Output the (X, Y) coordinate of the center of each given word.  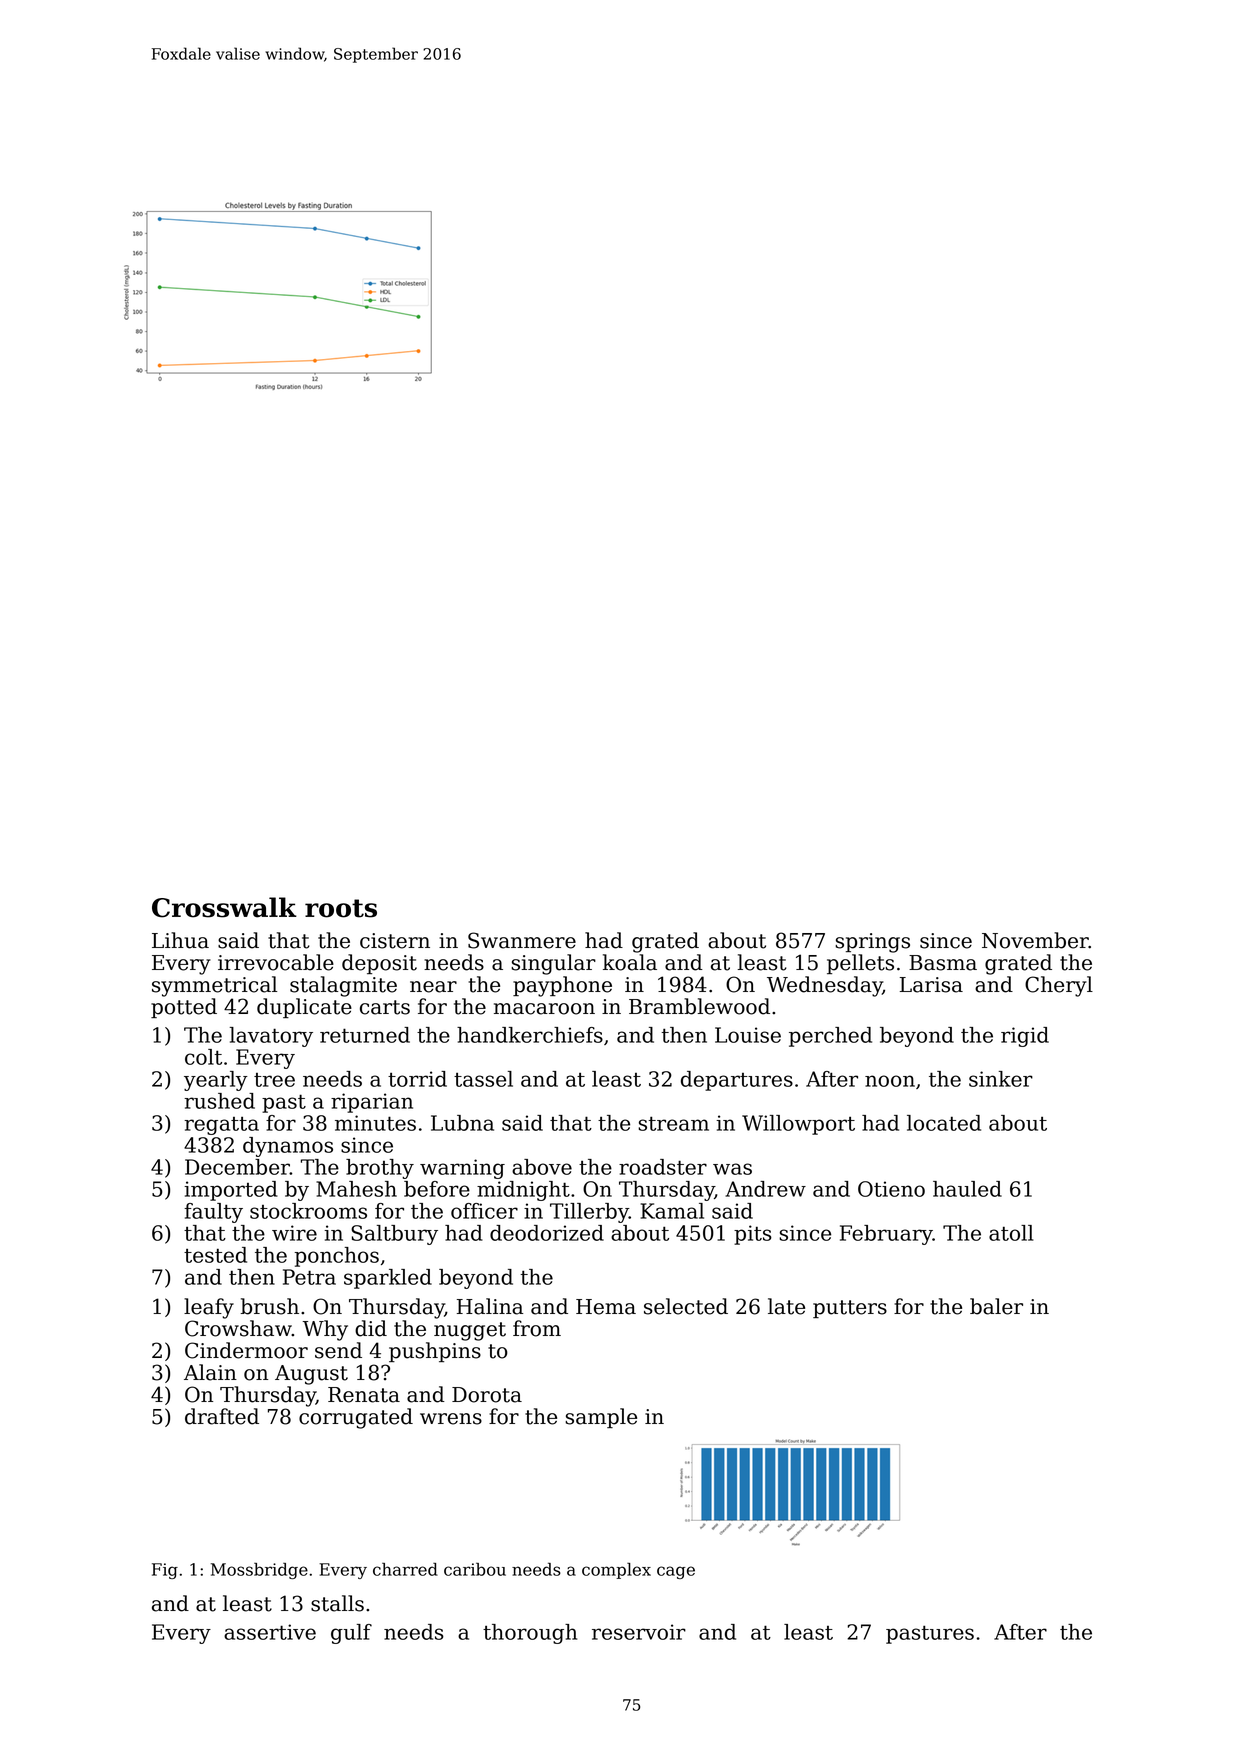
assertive (270, 1632)
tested (215, 1255)
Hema (606, 1307)
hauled (967, 1189)
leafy (209, 1308)
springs (872, 943)
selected (686, 1306)
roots (341, 908)
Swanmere (522, 940)
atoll (1011, 1233)
